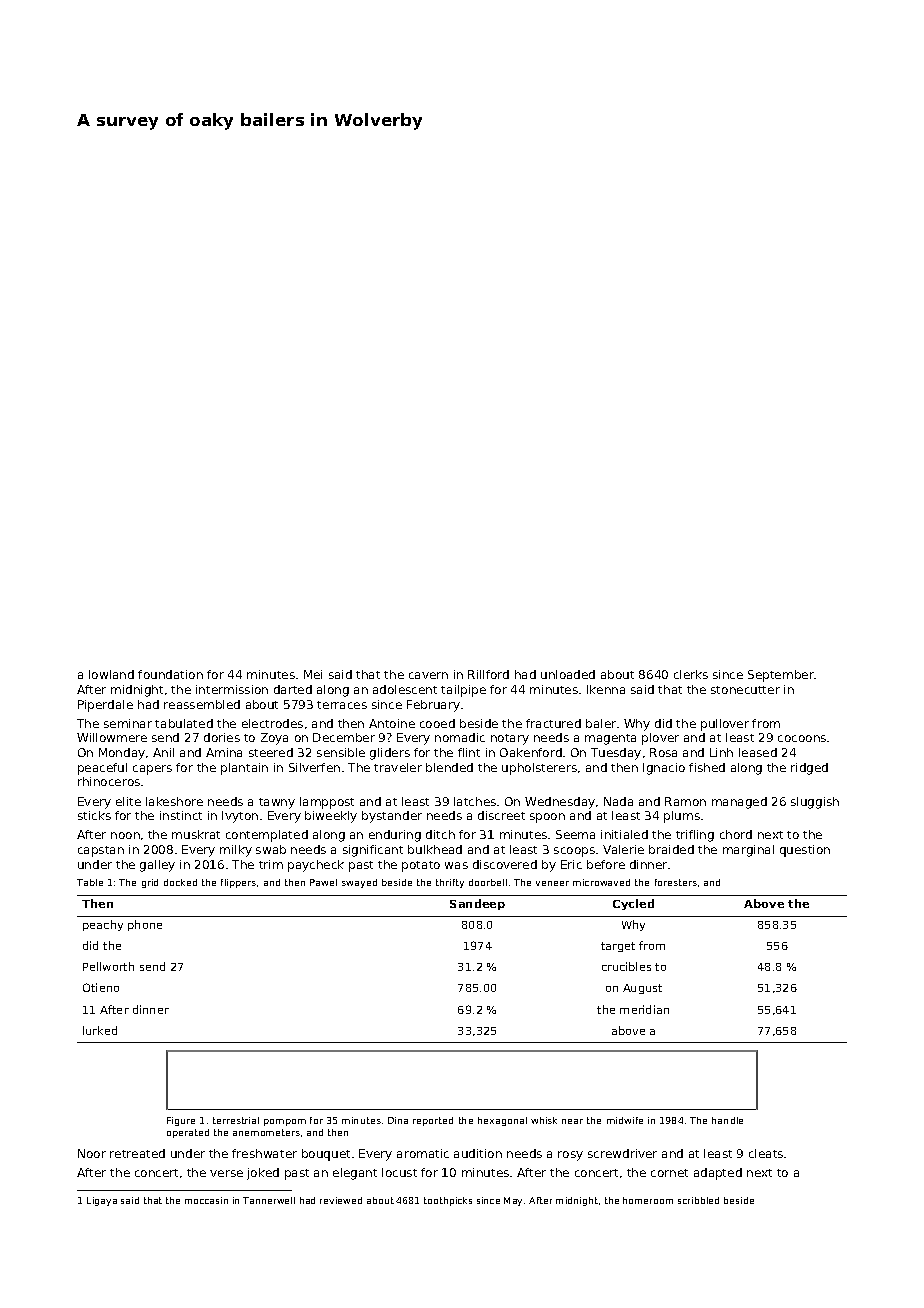  I want to click on cleats, so click(766, 1153).
